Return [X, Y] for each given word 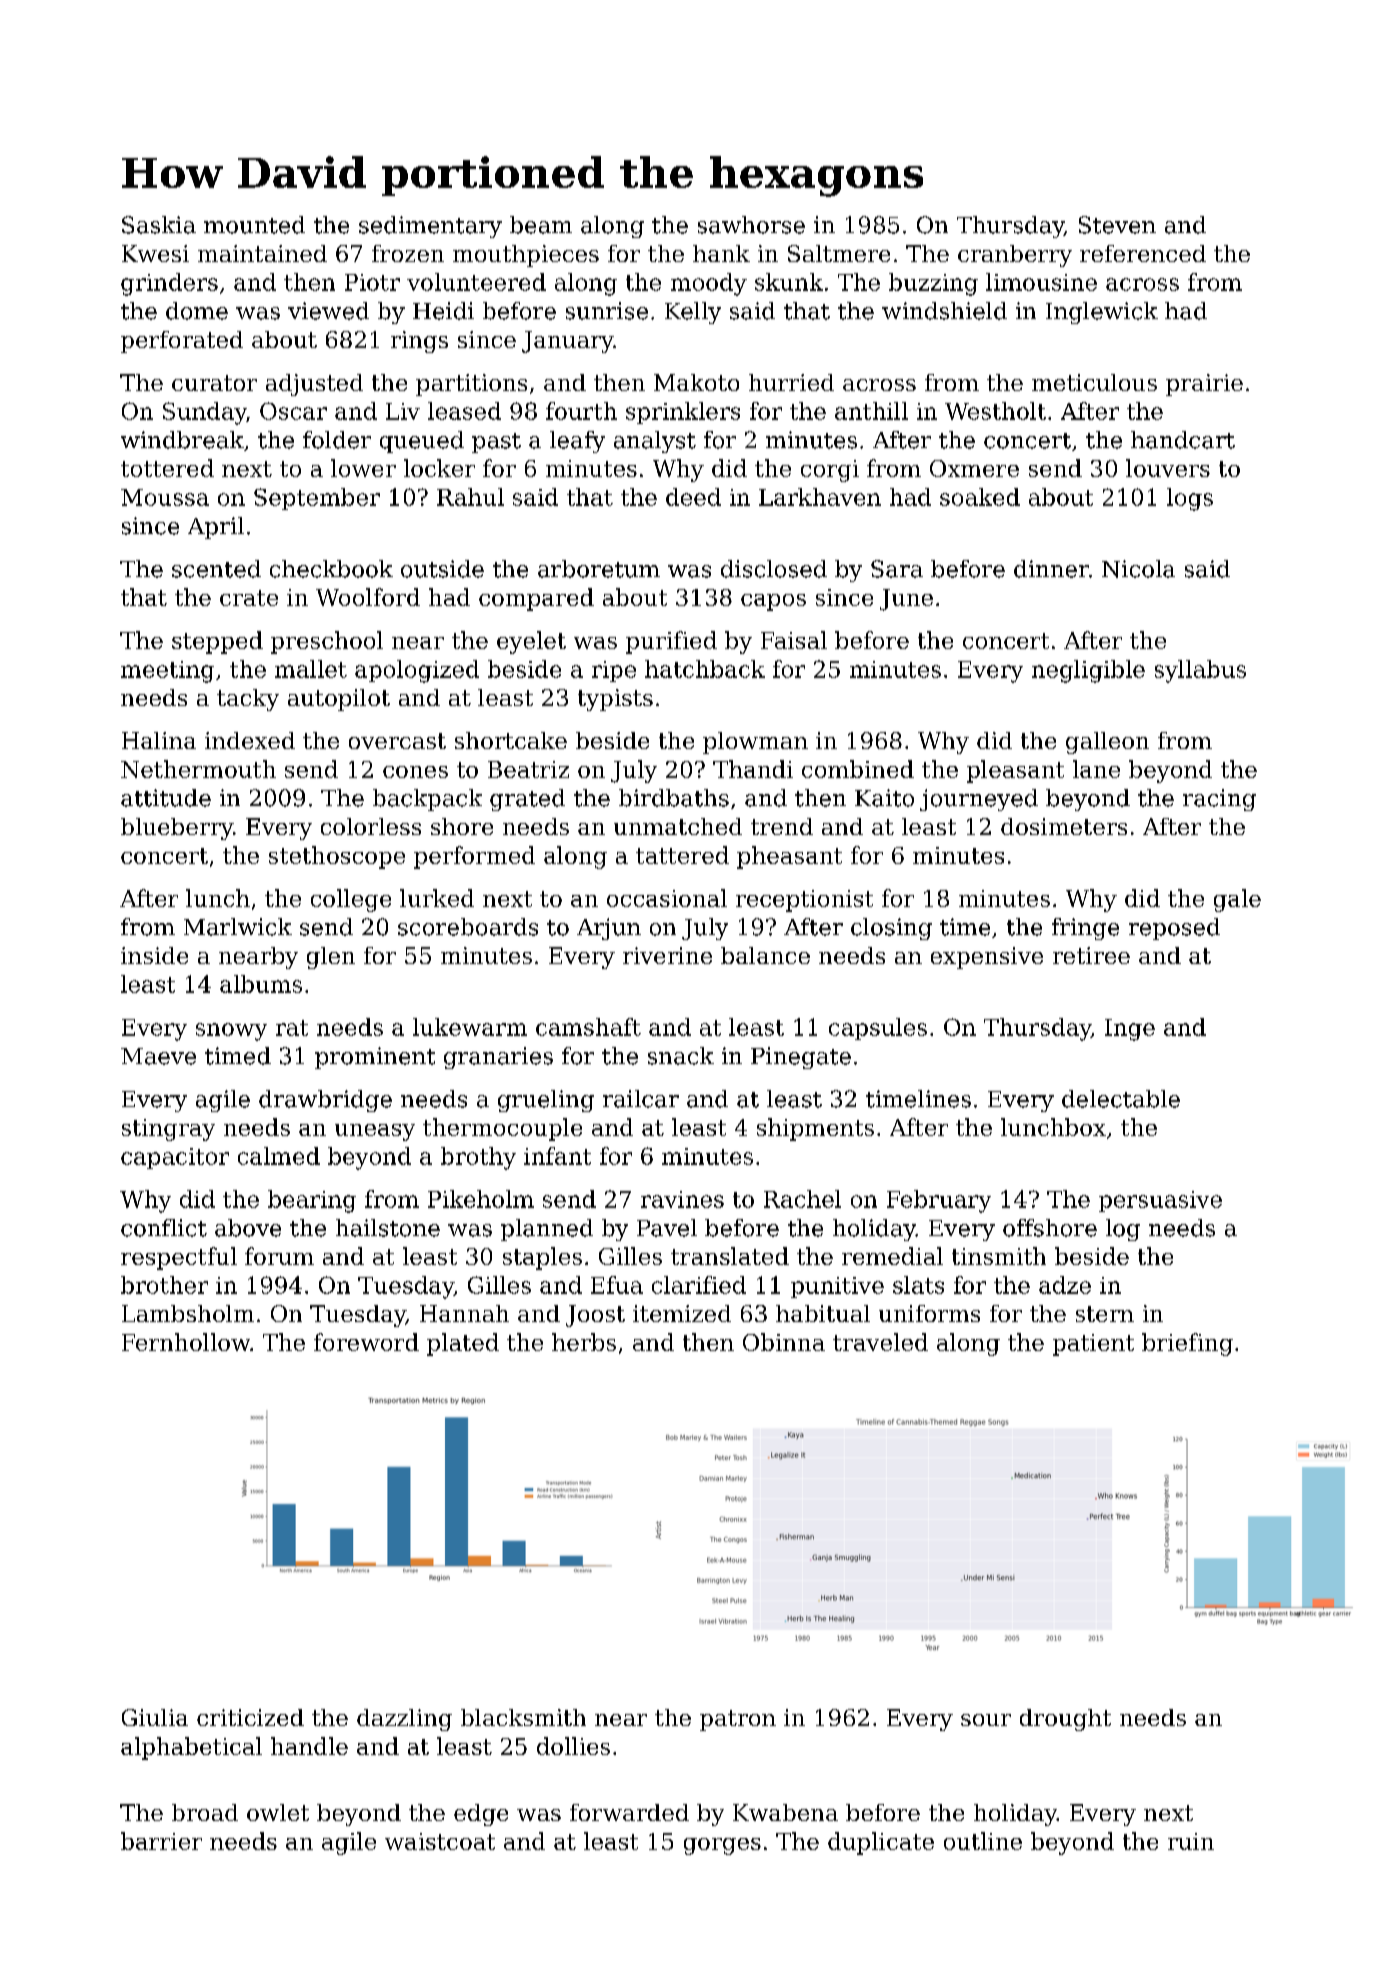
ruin [1191, 1841]
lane [1096, 769]
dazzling [404, 1720]
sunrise [607, 311]
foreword [366, 1342]
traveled [880, 1342]
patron [738, 1720]
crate [249, 598]
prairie [1204, 385]
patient [1093, 1345]
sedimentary [430, 227]
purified [671, 642]
